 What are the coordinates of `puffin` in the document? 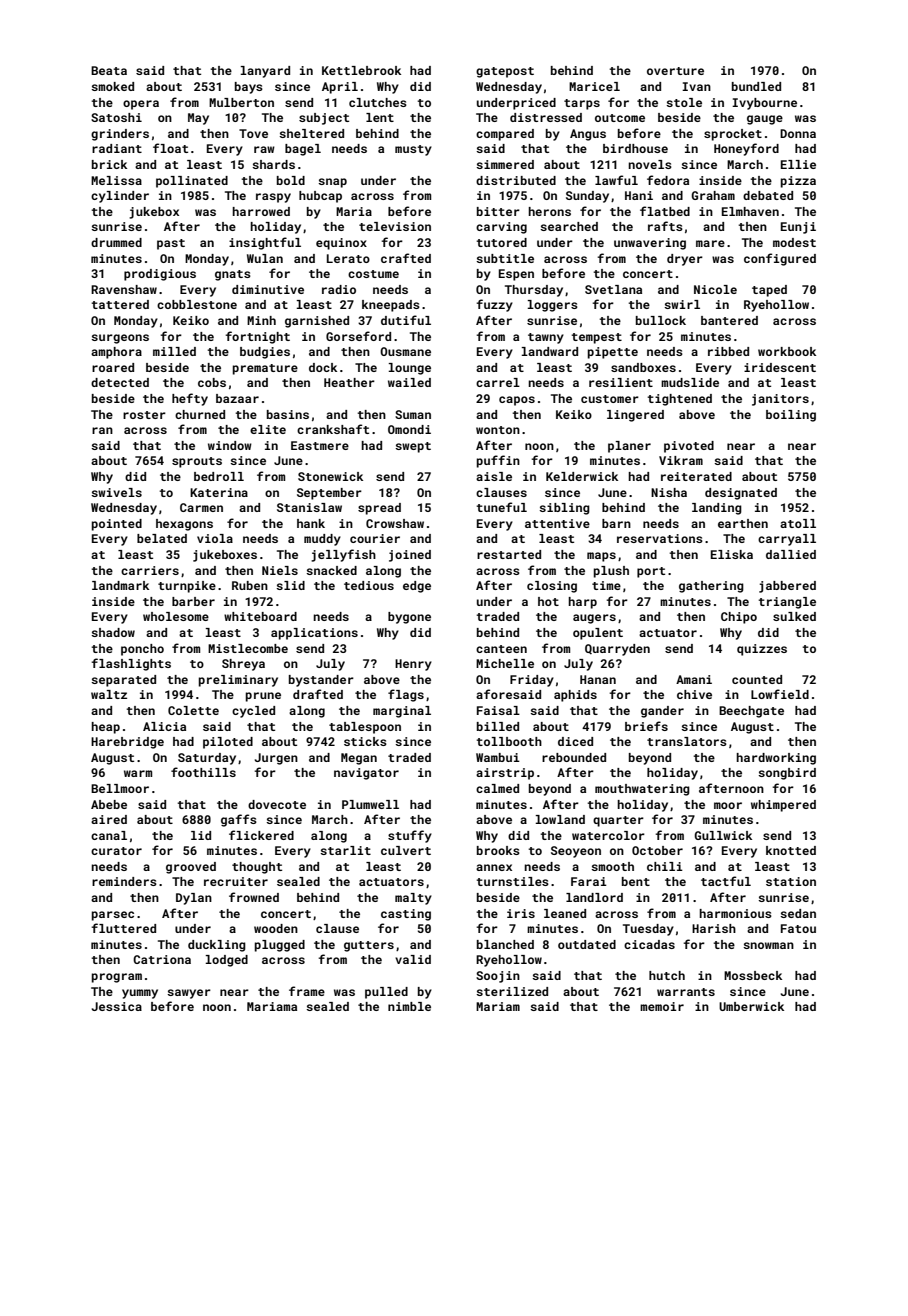 It's located at (498, 461).
